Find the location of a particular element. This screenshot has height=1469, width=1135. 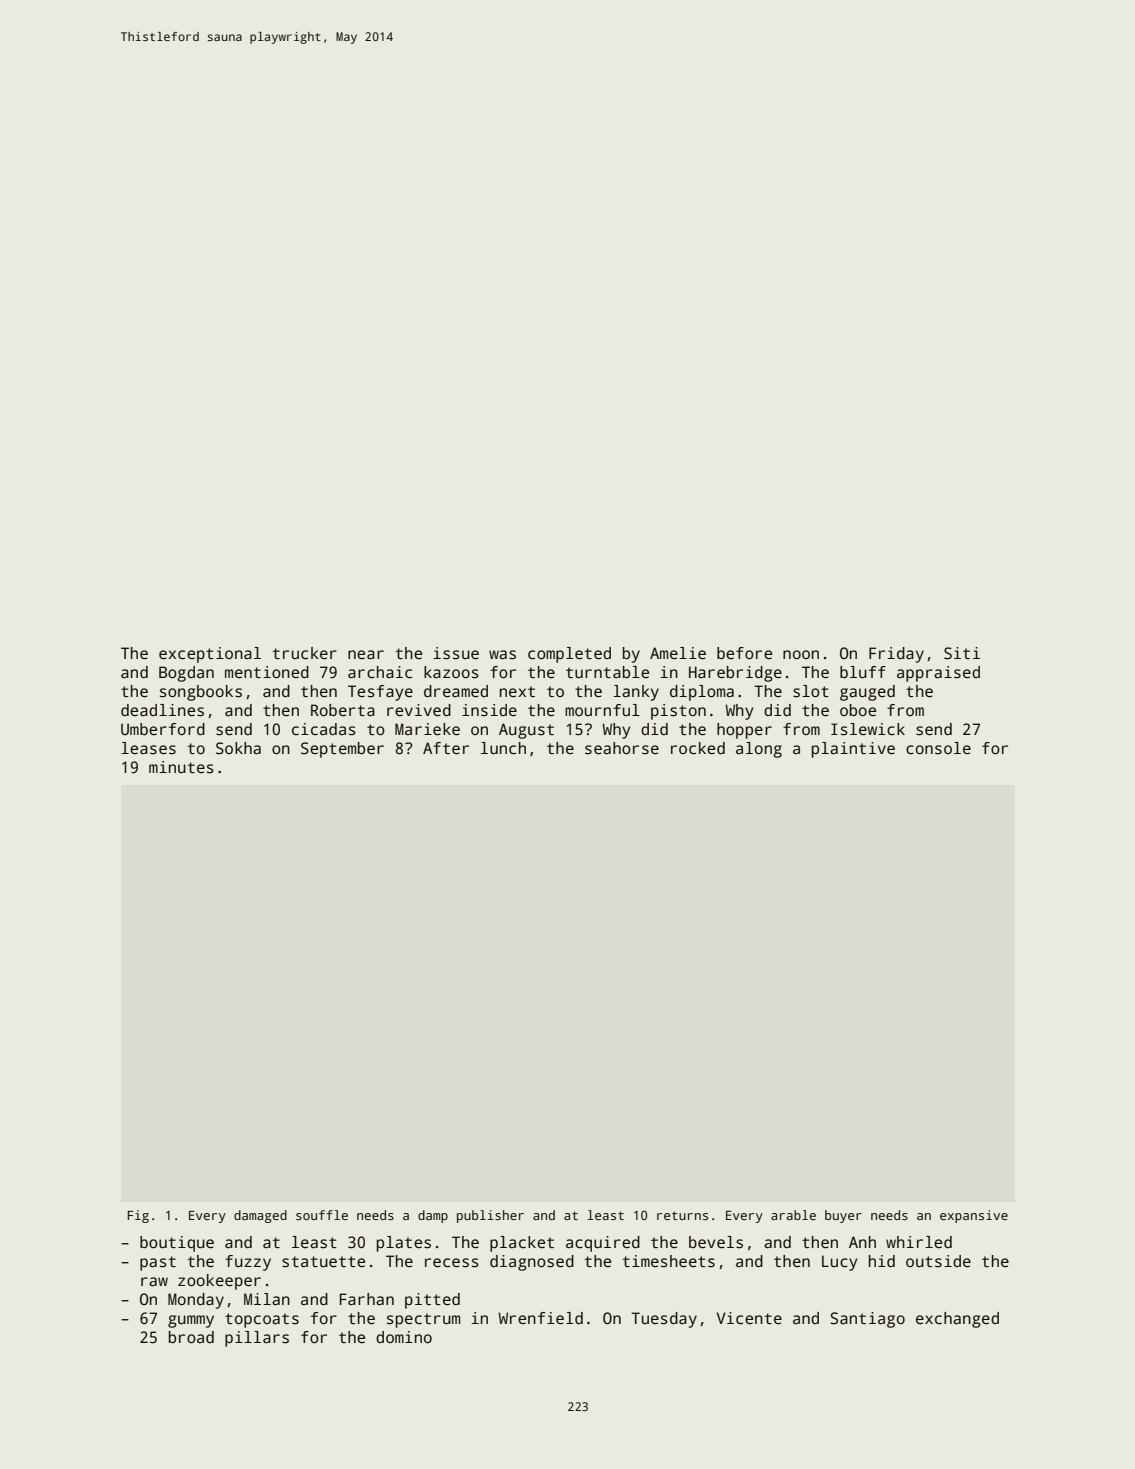

Roberta is located at coordinates (343, 710).
